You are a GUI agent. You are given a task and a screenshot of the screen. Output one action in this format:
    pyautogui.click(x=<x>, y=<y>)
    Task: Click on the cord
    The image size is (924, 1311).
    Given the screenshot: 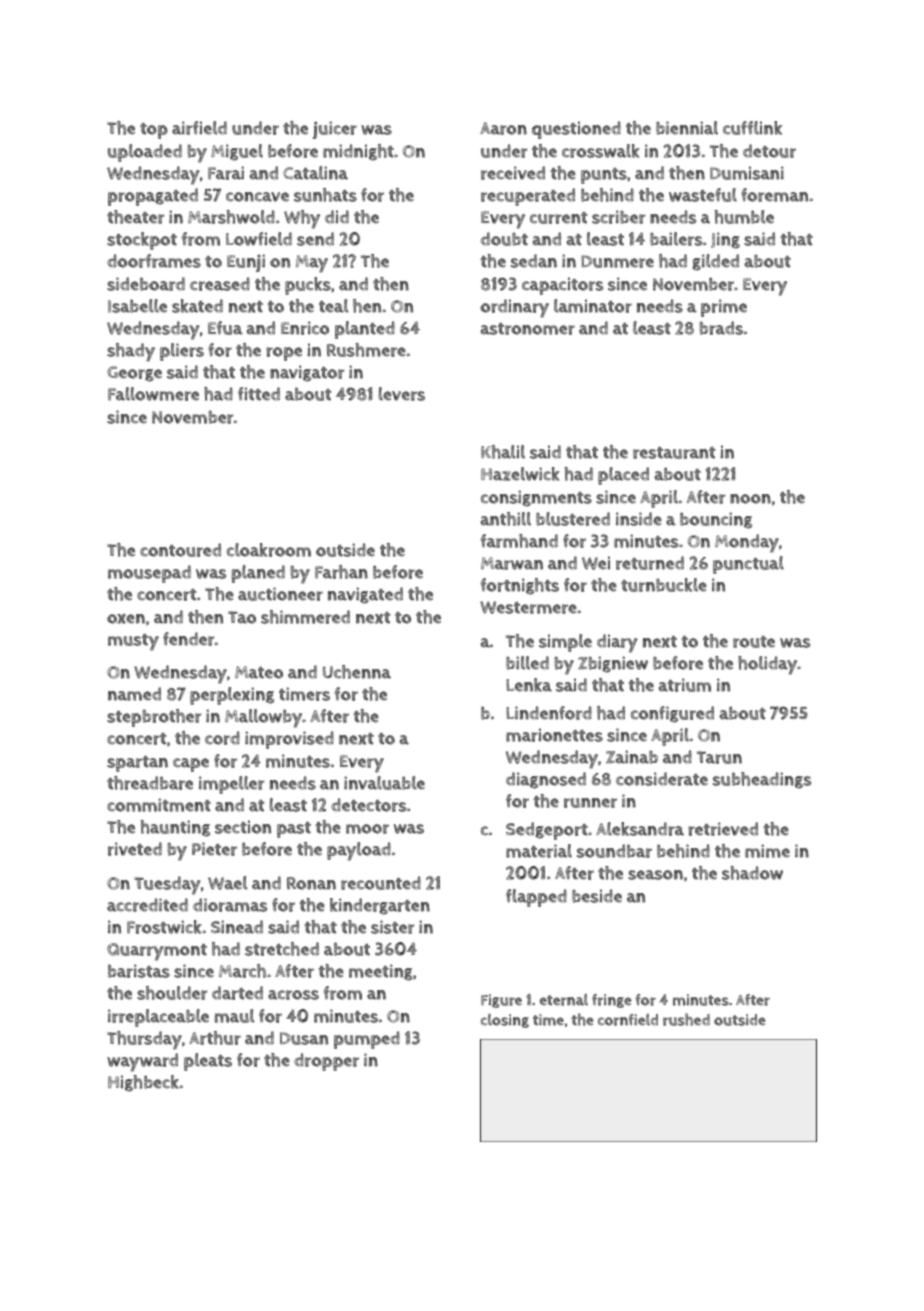 What is the action you would take?
    pyautogui.click(x=222, y=738)
